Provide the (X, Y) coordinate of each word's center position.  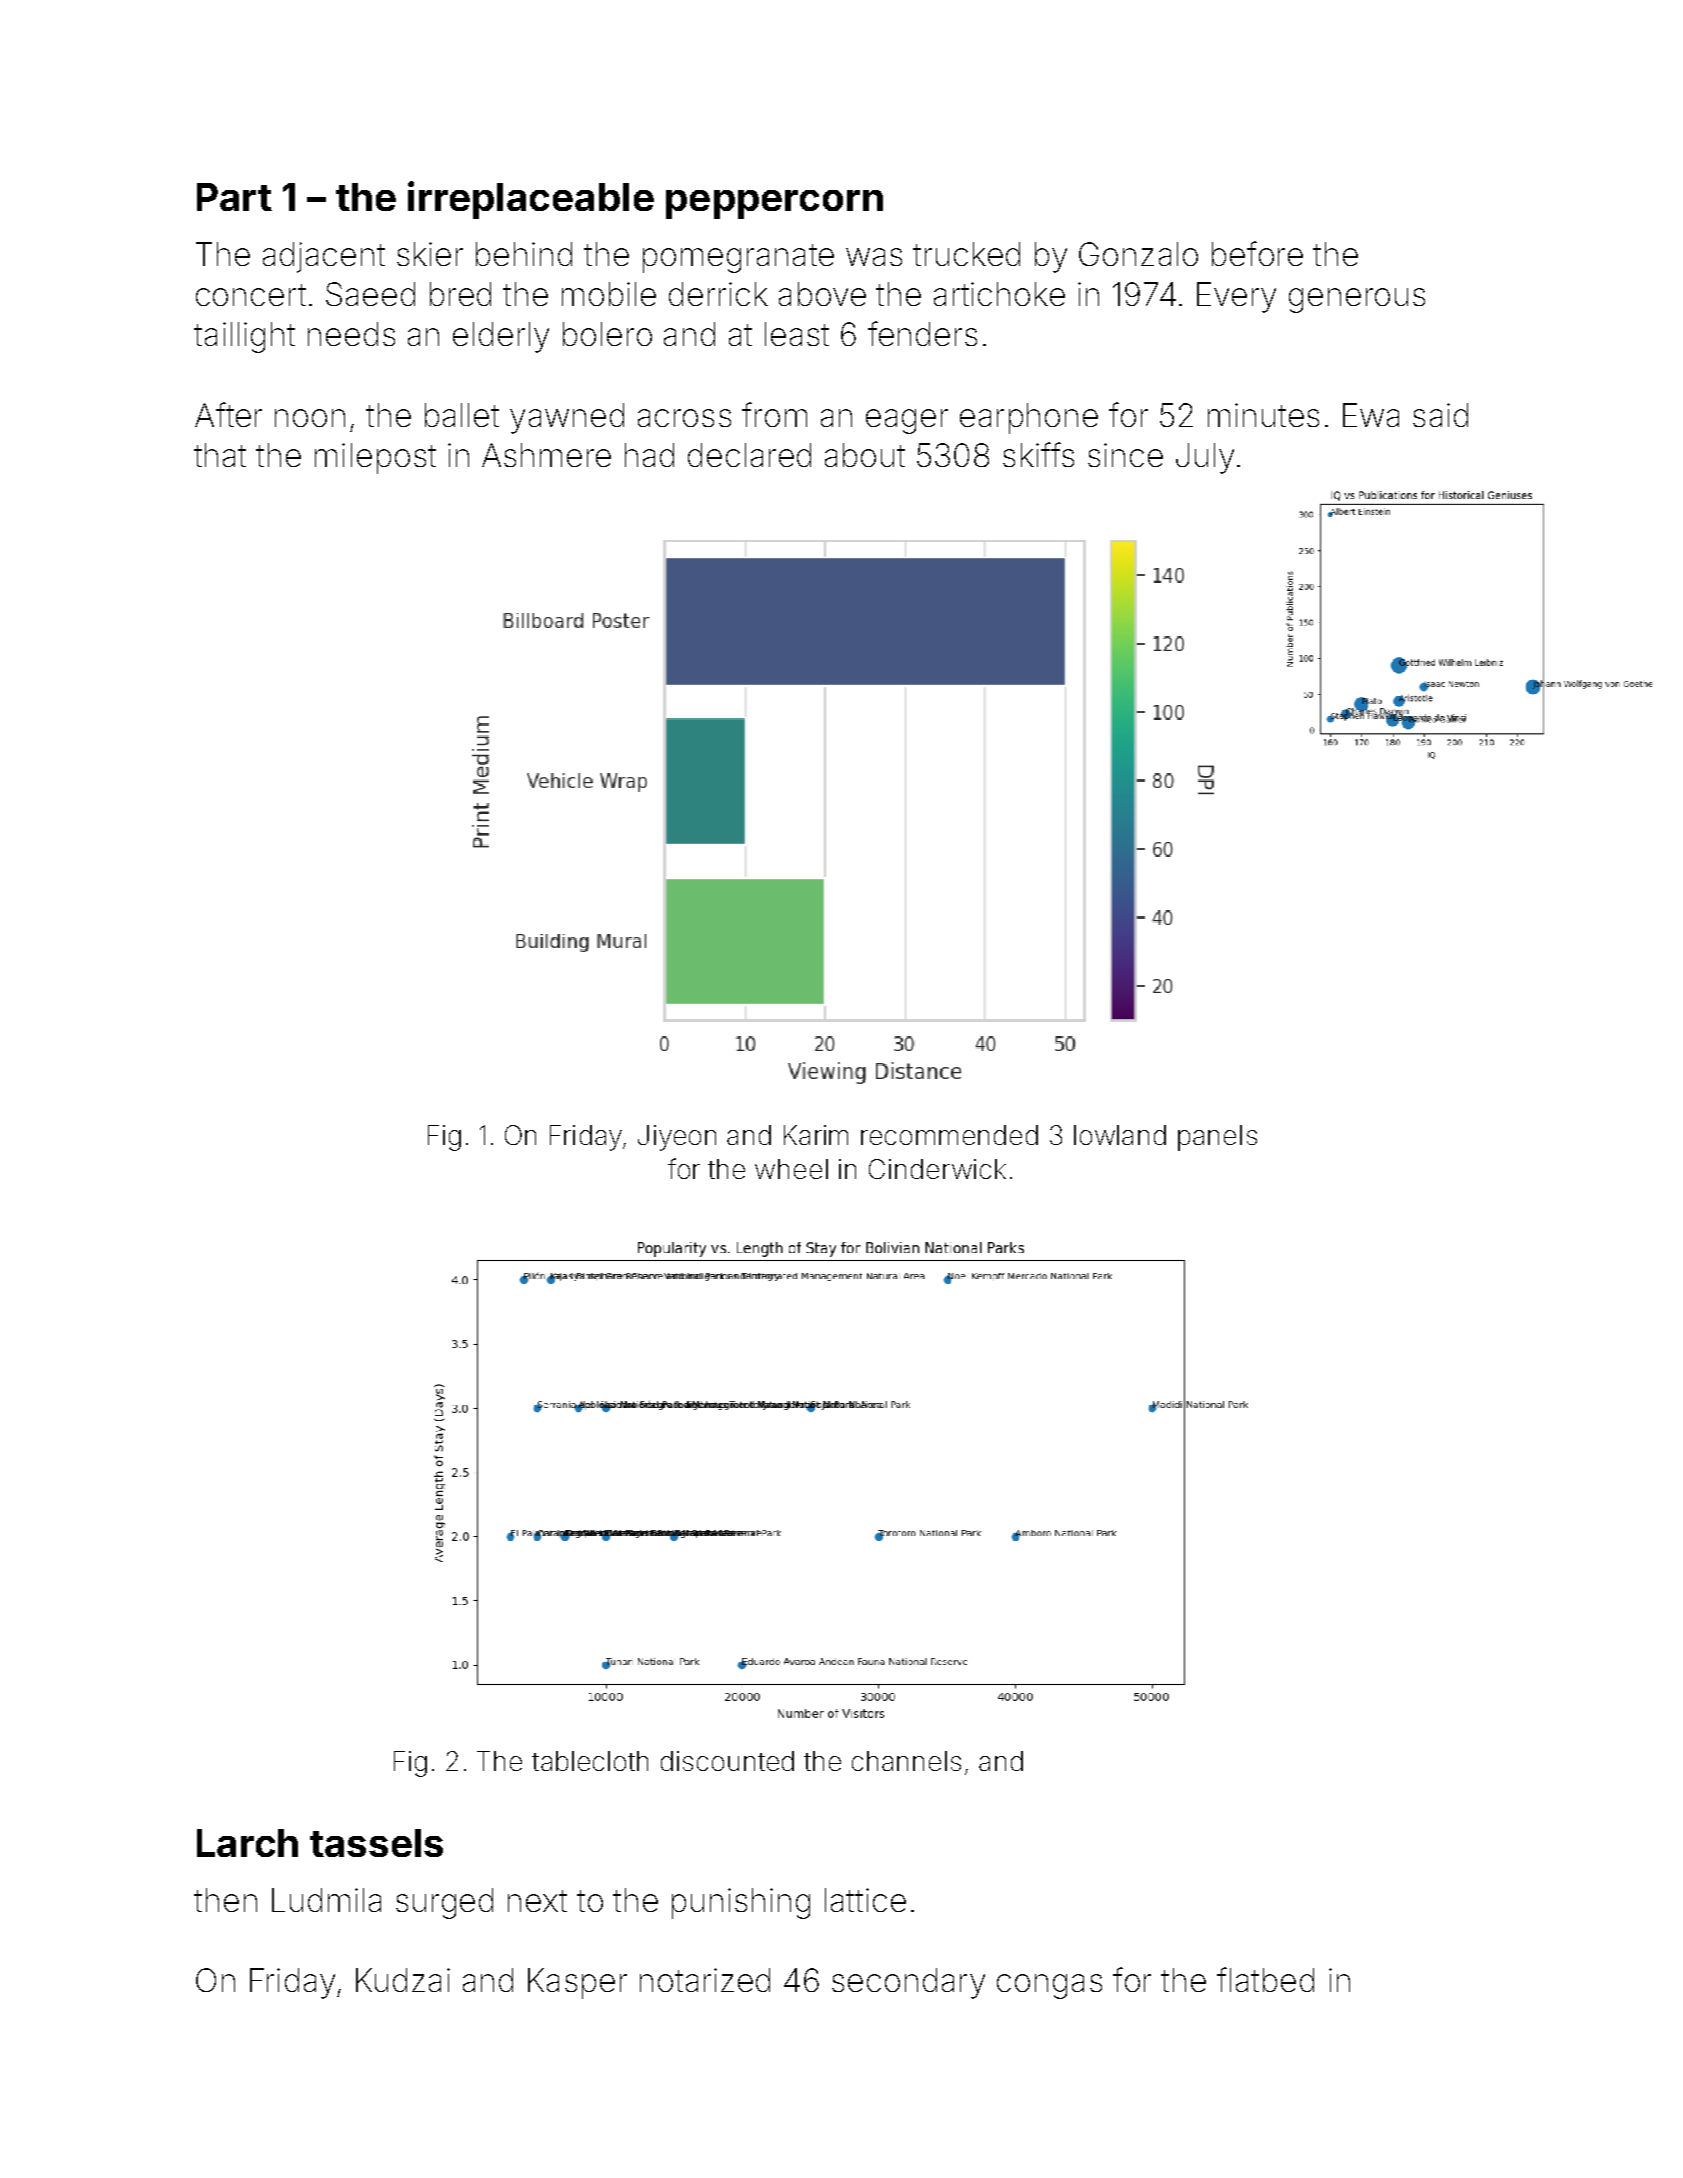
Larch (247, 1843)
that (220, 455)
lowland (1120, 1135)
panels (1217, 1138)
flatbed (1265, 1979)
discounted (727, 1761)
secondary (908, 1983)
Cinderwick (937, 1169)
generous (1357, 300)
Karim (816, 1135)
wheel (791, 1169)
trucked (966, 254)
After (228, 414)
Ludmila (326, 1900)
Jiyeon (677, 1138)
